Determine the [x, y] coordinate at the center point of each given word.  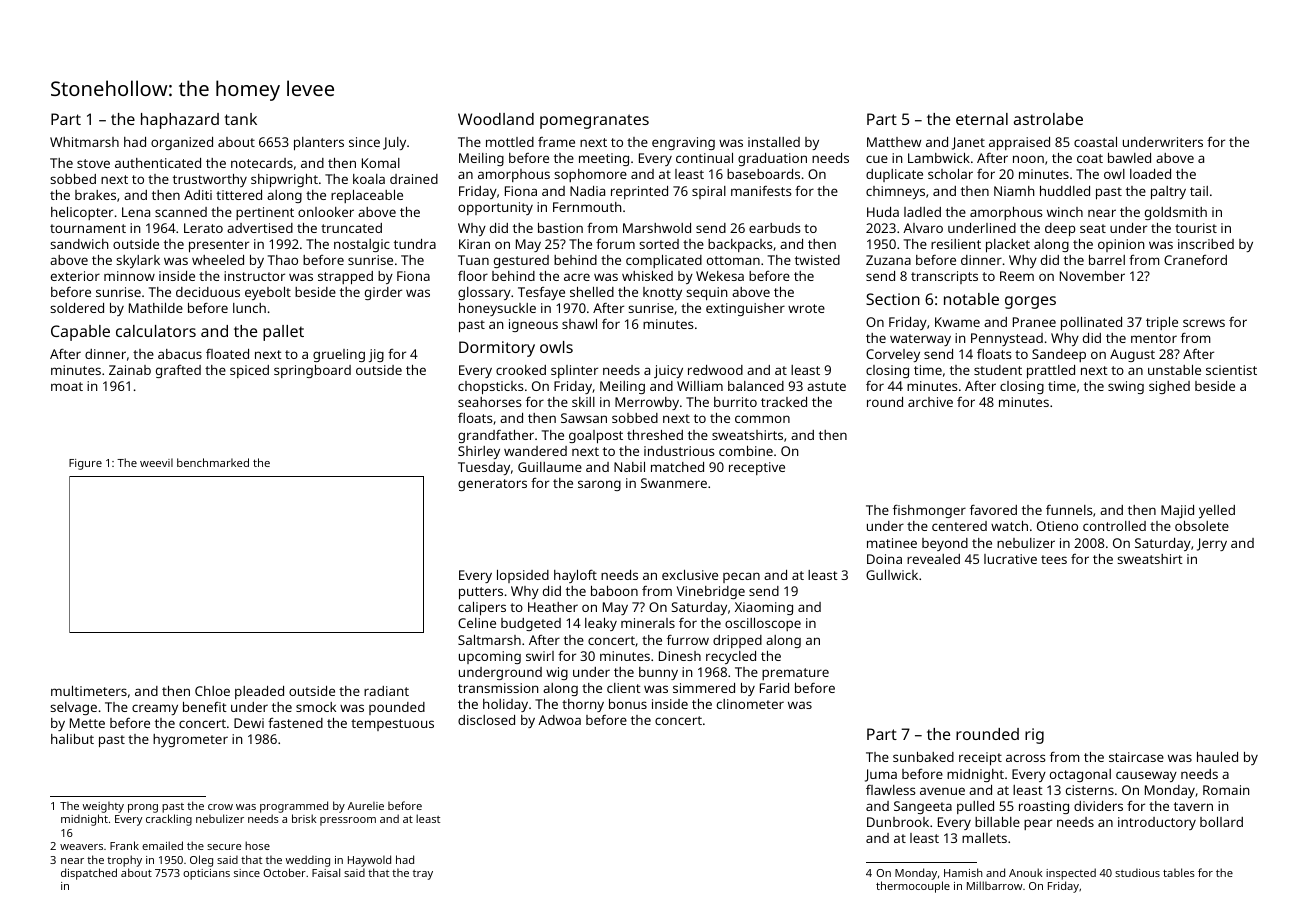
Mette [87, 723]
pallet [283, 333]
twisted [817, 260]
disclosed [486, 720]
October [284, 872]
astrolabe [1048, 119]
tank [240, 119]
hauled [1217, 757]
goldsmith [1176, 213]
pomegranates [594, 121]
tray [423, 875]
